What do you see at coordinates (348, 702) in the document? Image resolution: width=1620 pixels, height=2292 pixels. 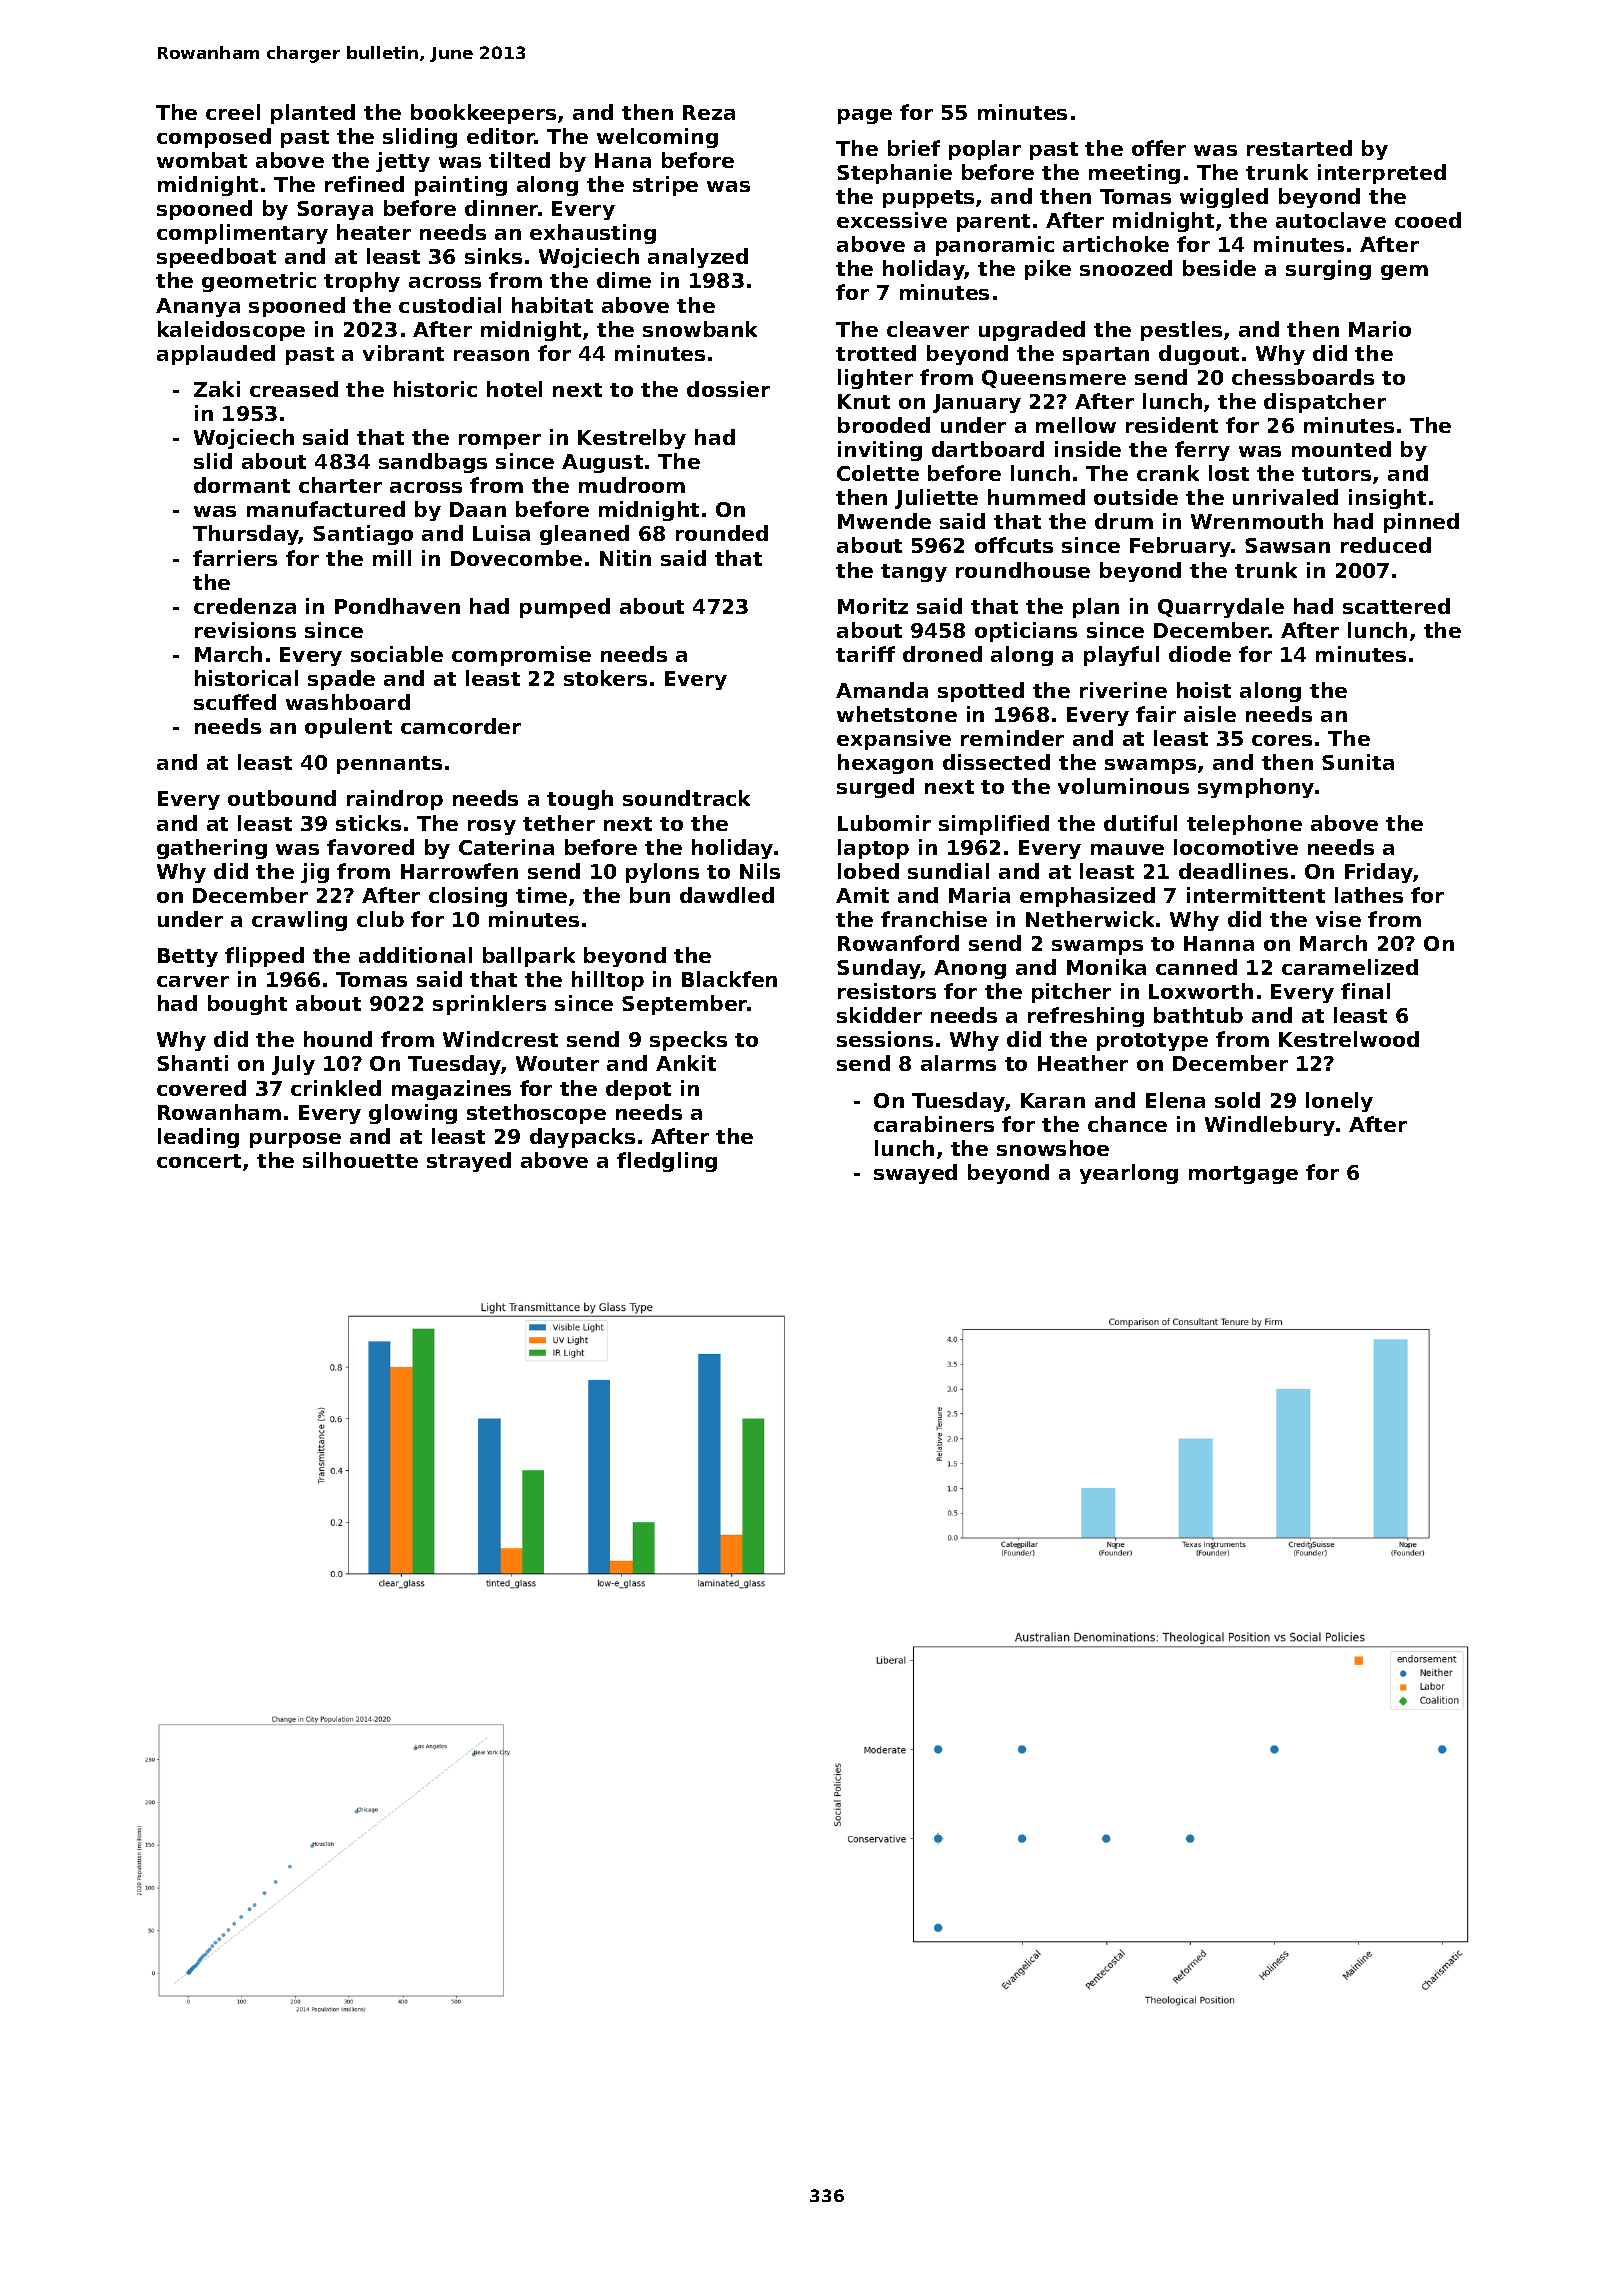 I see `washboard` at bounding box center [348, 702].
